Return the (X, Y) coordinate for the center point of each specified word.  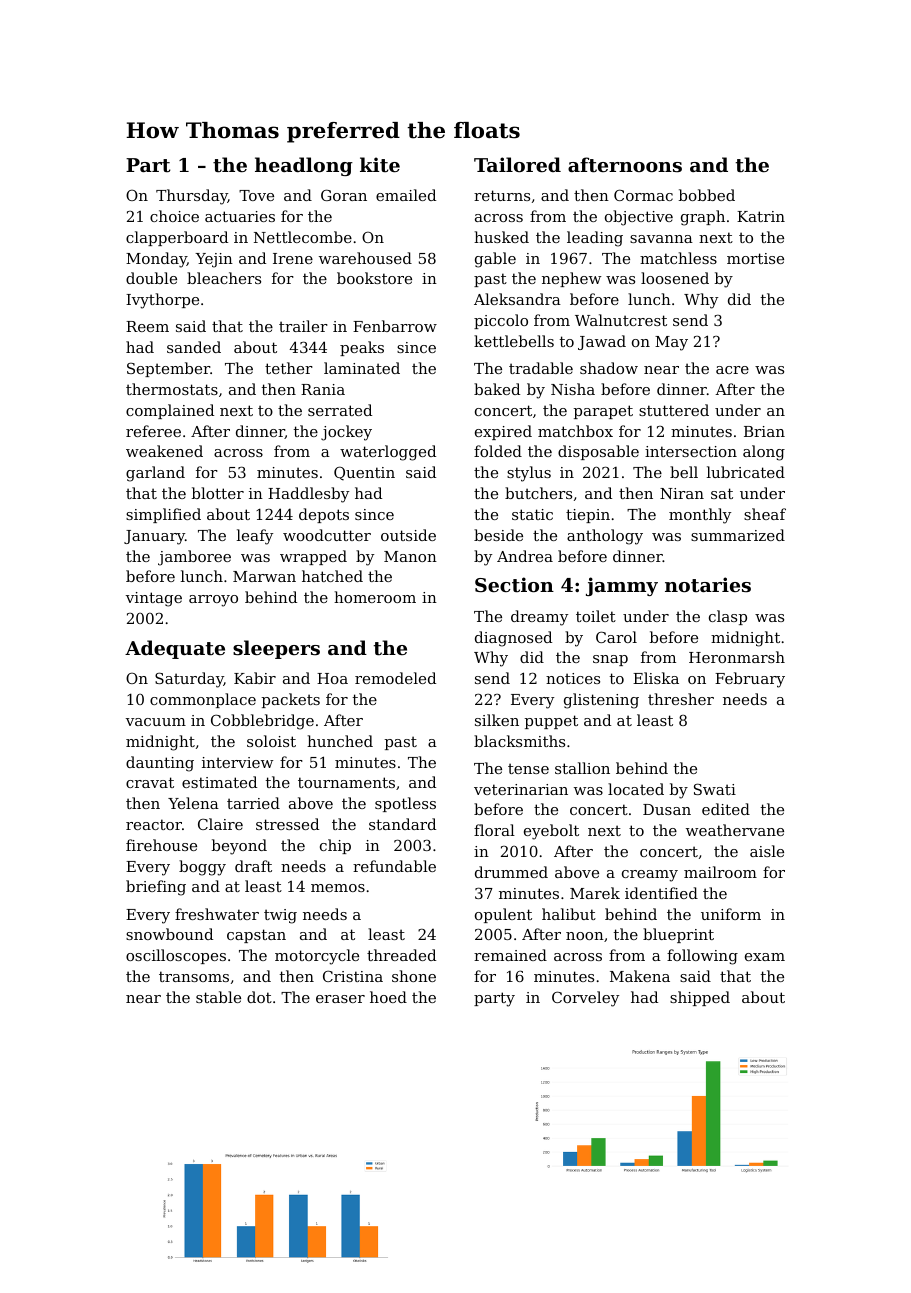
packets (291, 700)
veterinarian (521, 789)
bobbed (707, 195)
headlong (304, 166)
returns (502, 195)
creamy (650, 876)
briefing (156, 888)
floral (494, 830)
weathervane (735, 830)
